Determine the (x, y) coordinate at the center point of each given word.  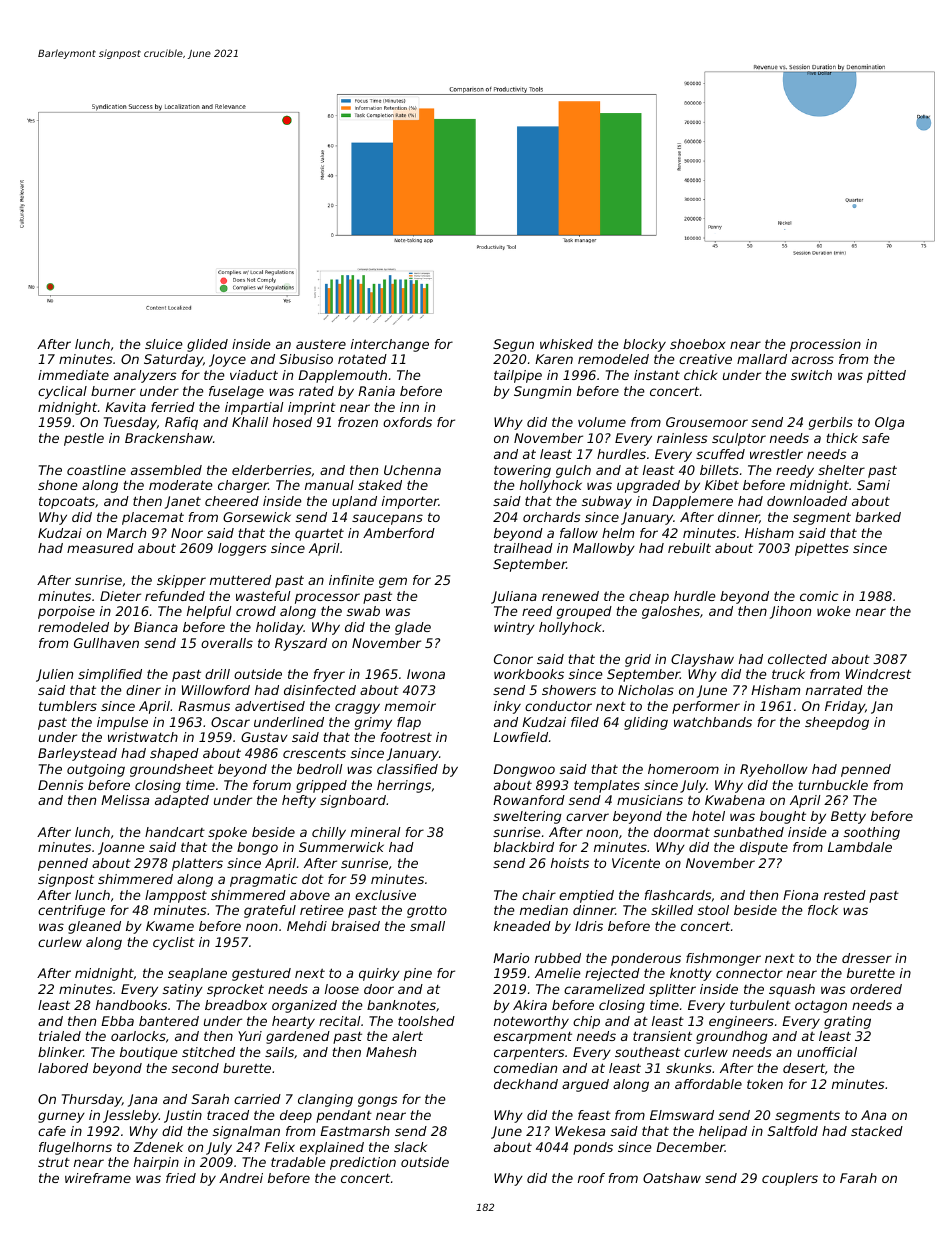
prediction (363, 1163)
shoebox (698, 344)
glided (207, 345)
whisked (566, 344)
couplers (790, 1179)
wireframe (98, 1178)
